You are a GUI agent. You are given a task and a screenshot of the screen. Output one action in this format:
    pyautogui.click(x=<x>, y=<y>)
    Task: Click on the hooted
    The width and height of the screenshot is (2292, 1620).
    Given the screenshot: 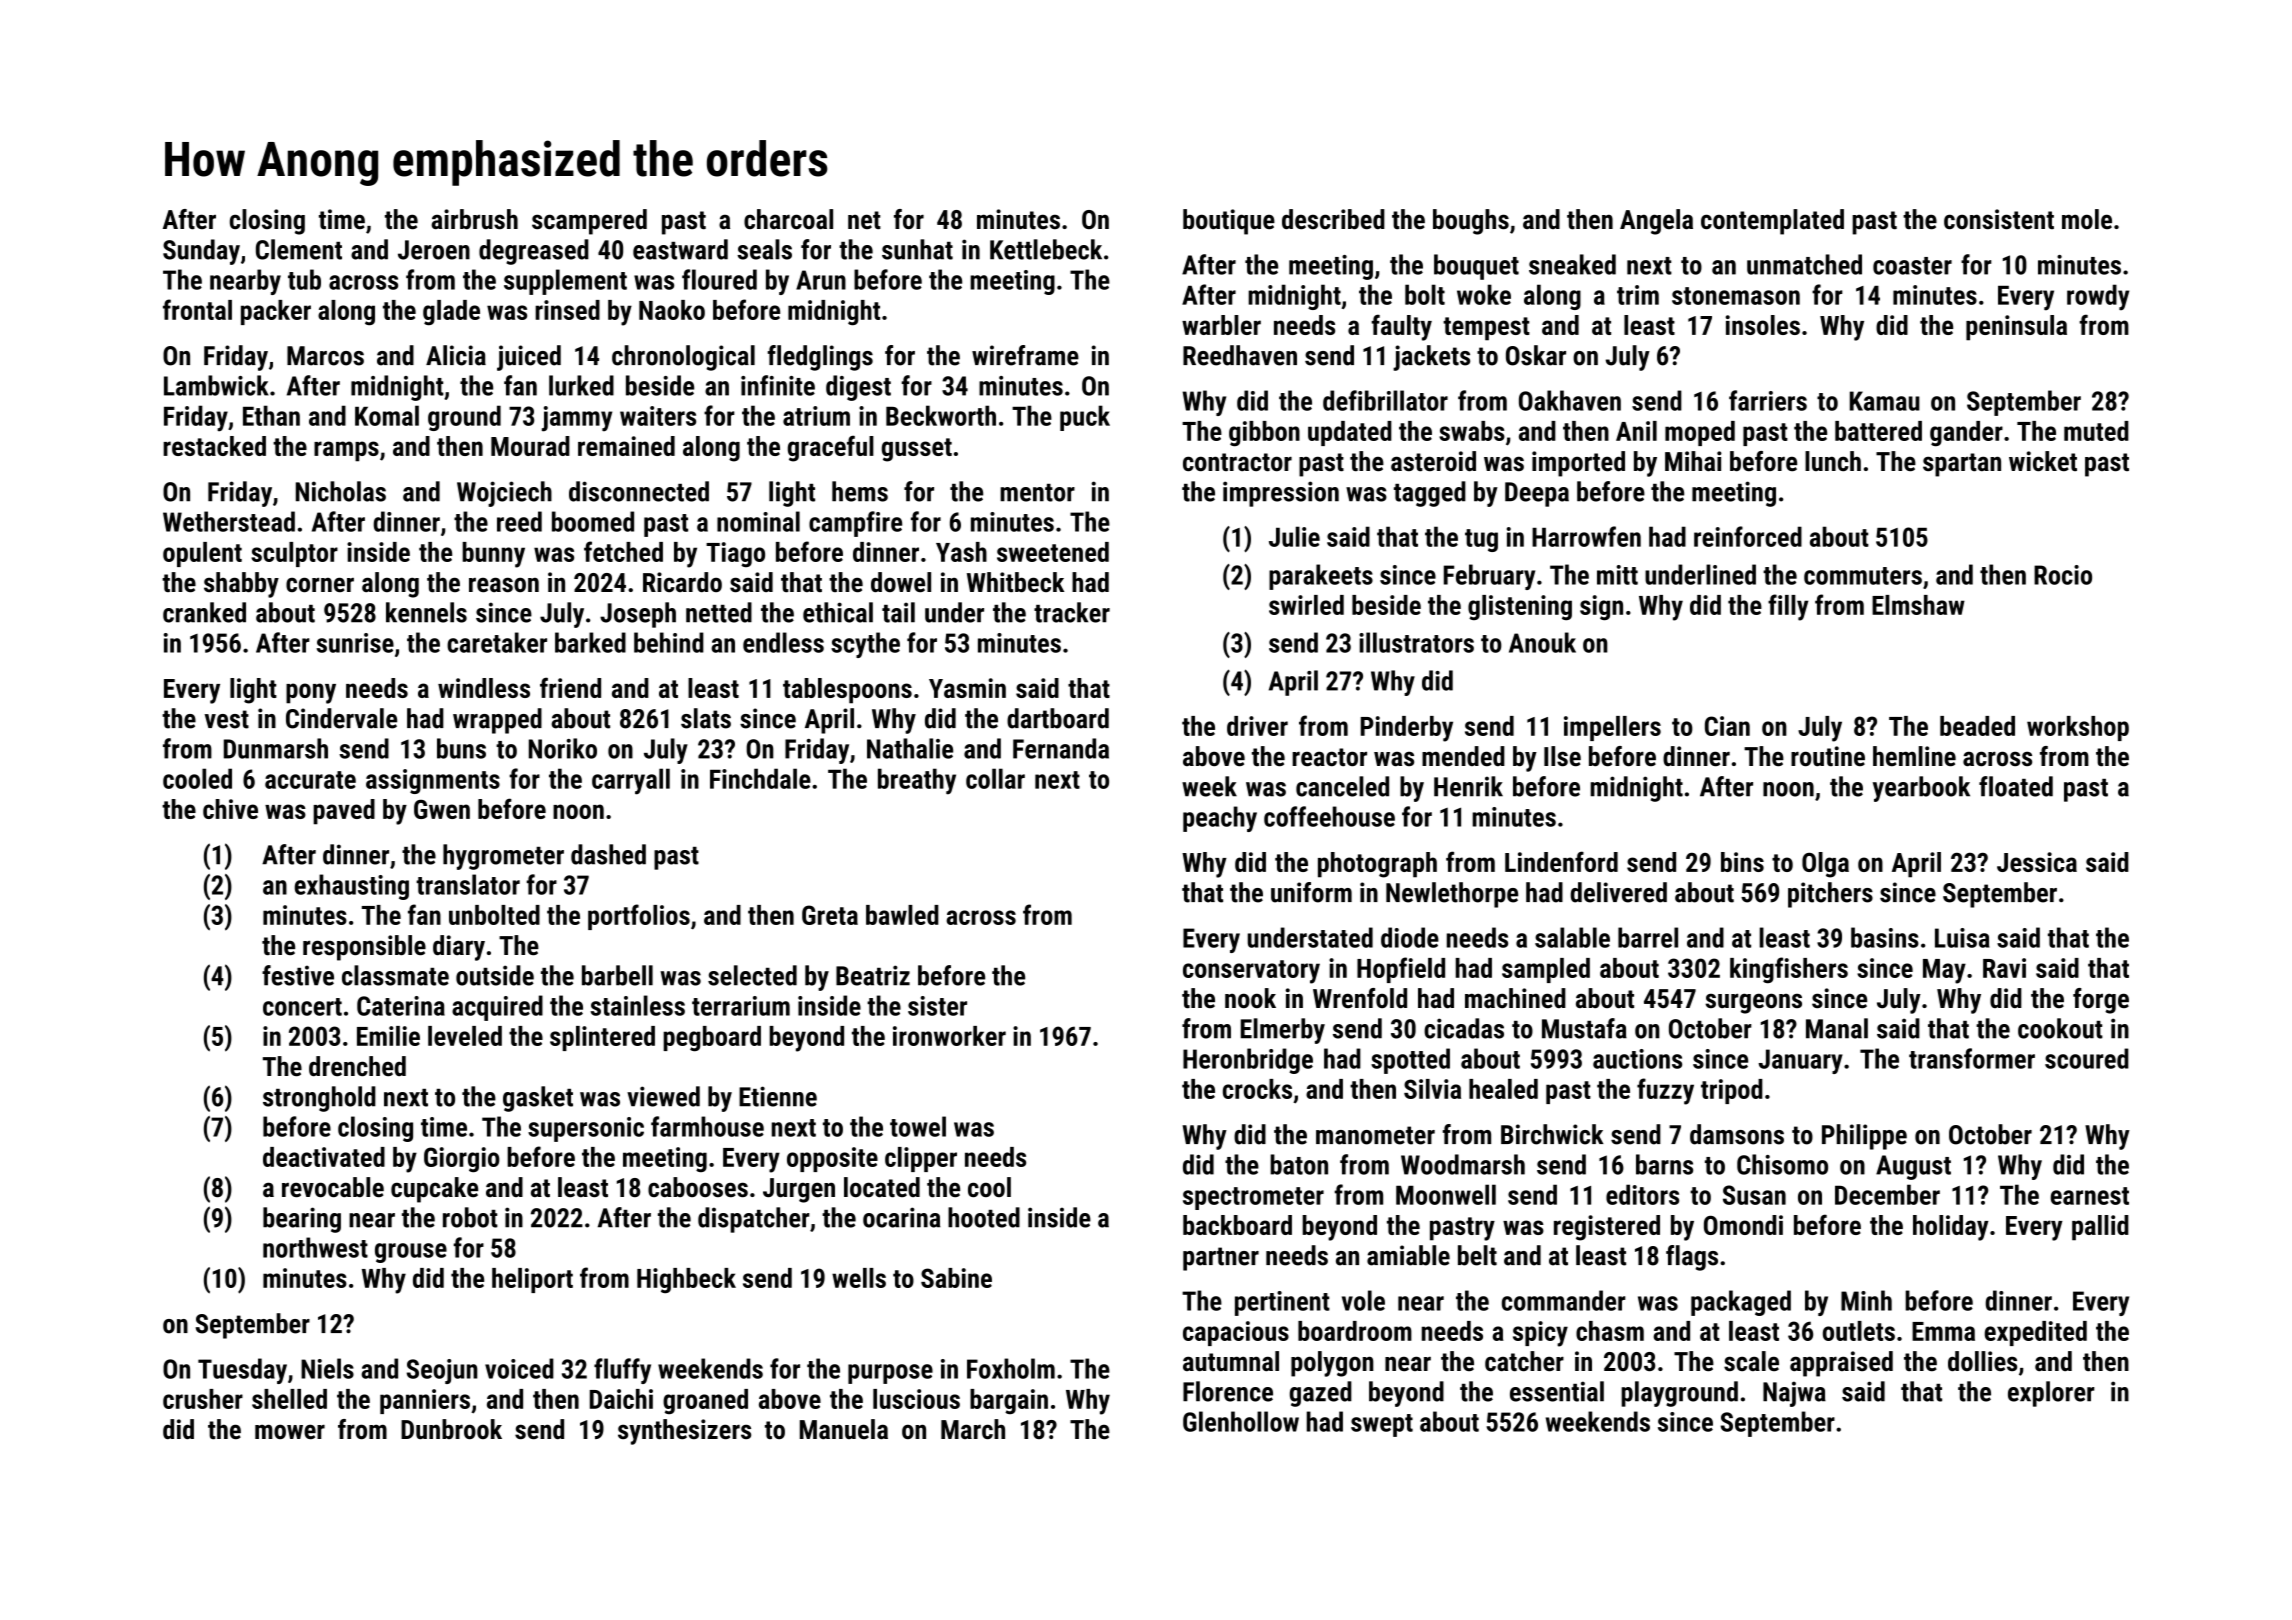 What is the action you would take?
    pyautogui.click(x=984, y=1217)
